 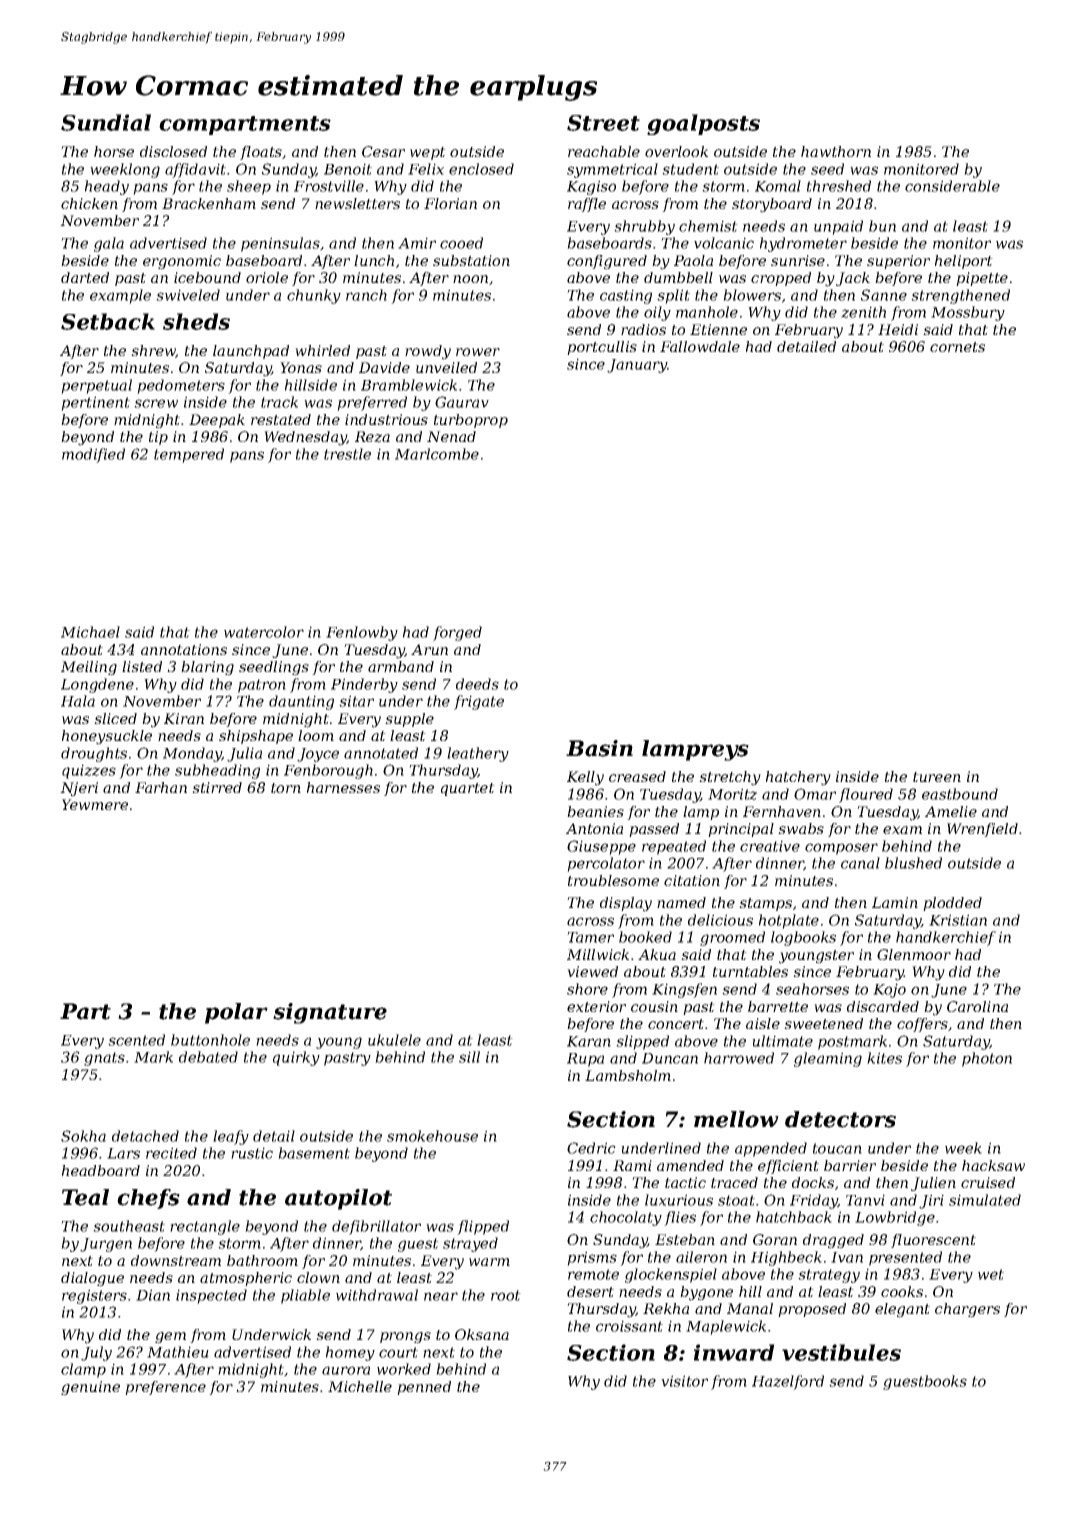 I want to click on southeast, so click(x=129, y=1226).
